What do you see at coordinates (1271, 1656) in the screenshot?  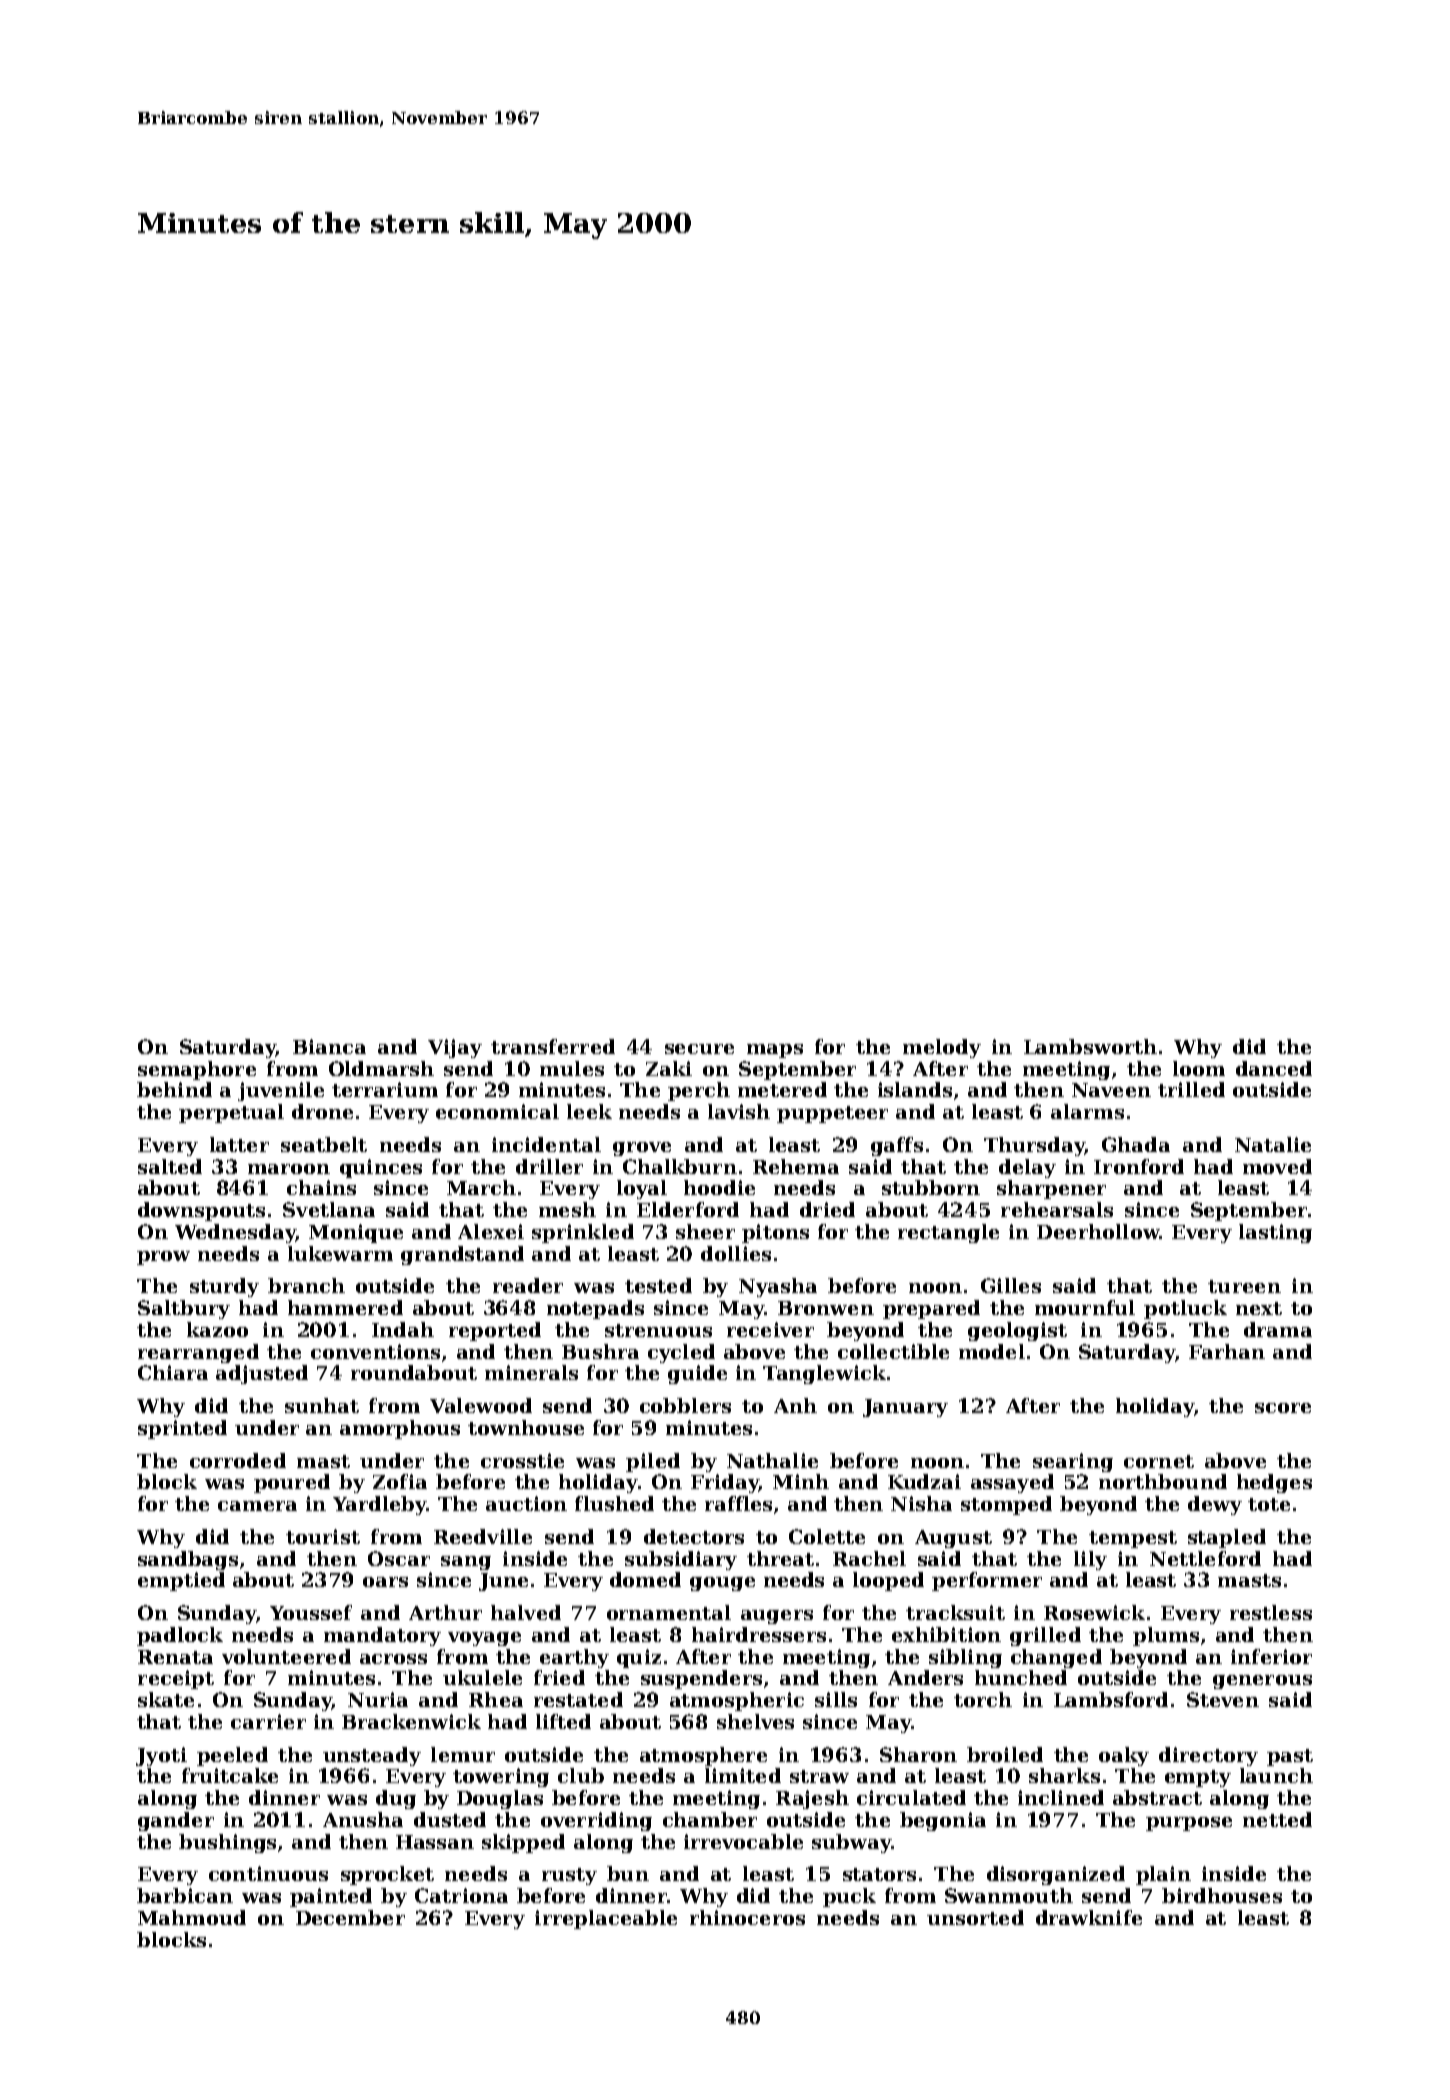 I see `inferior` at bounding box center [1271, 1656].
